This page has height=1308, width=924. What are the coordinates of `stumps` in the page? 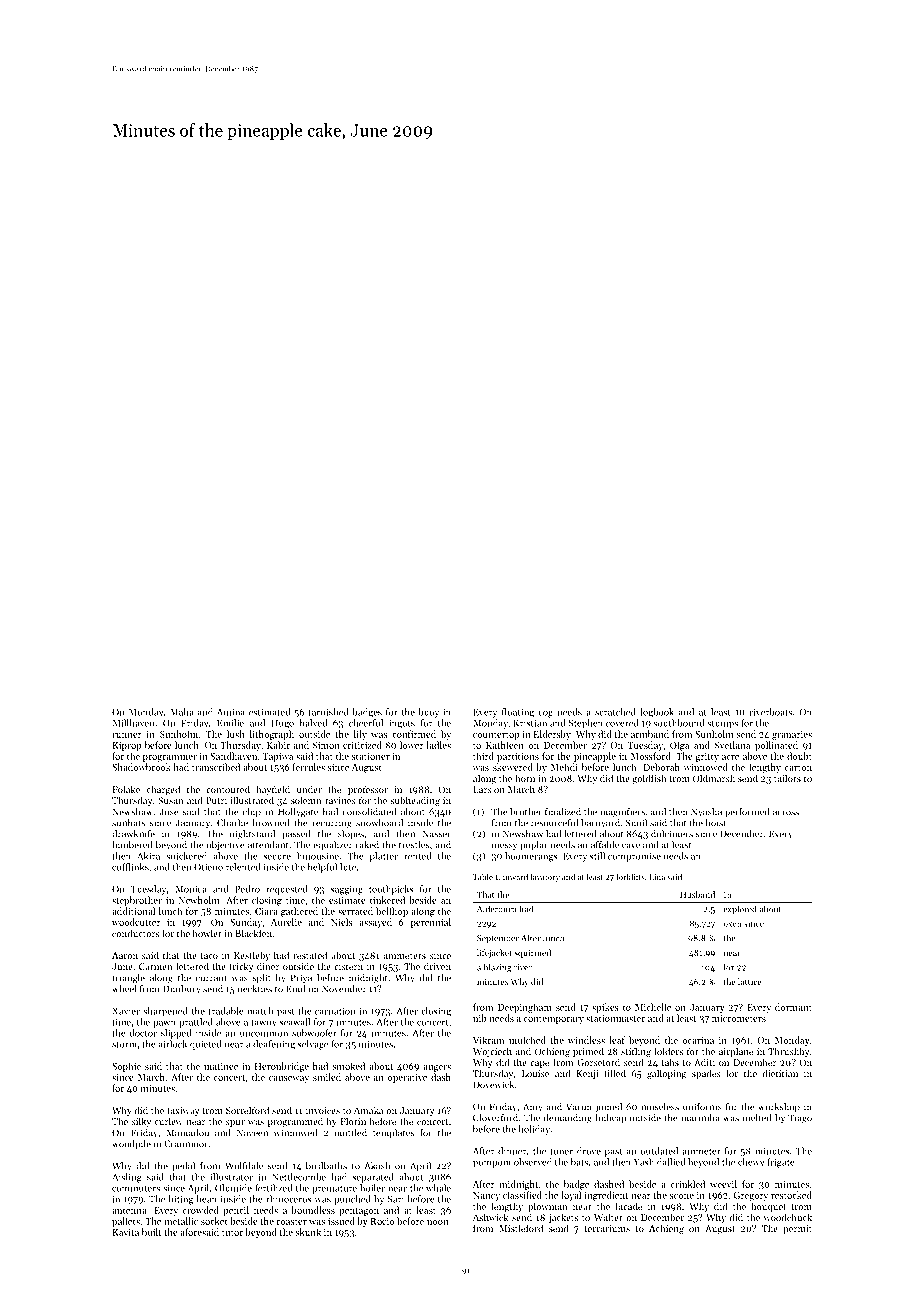 It's located at (722, 725).
